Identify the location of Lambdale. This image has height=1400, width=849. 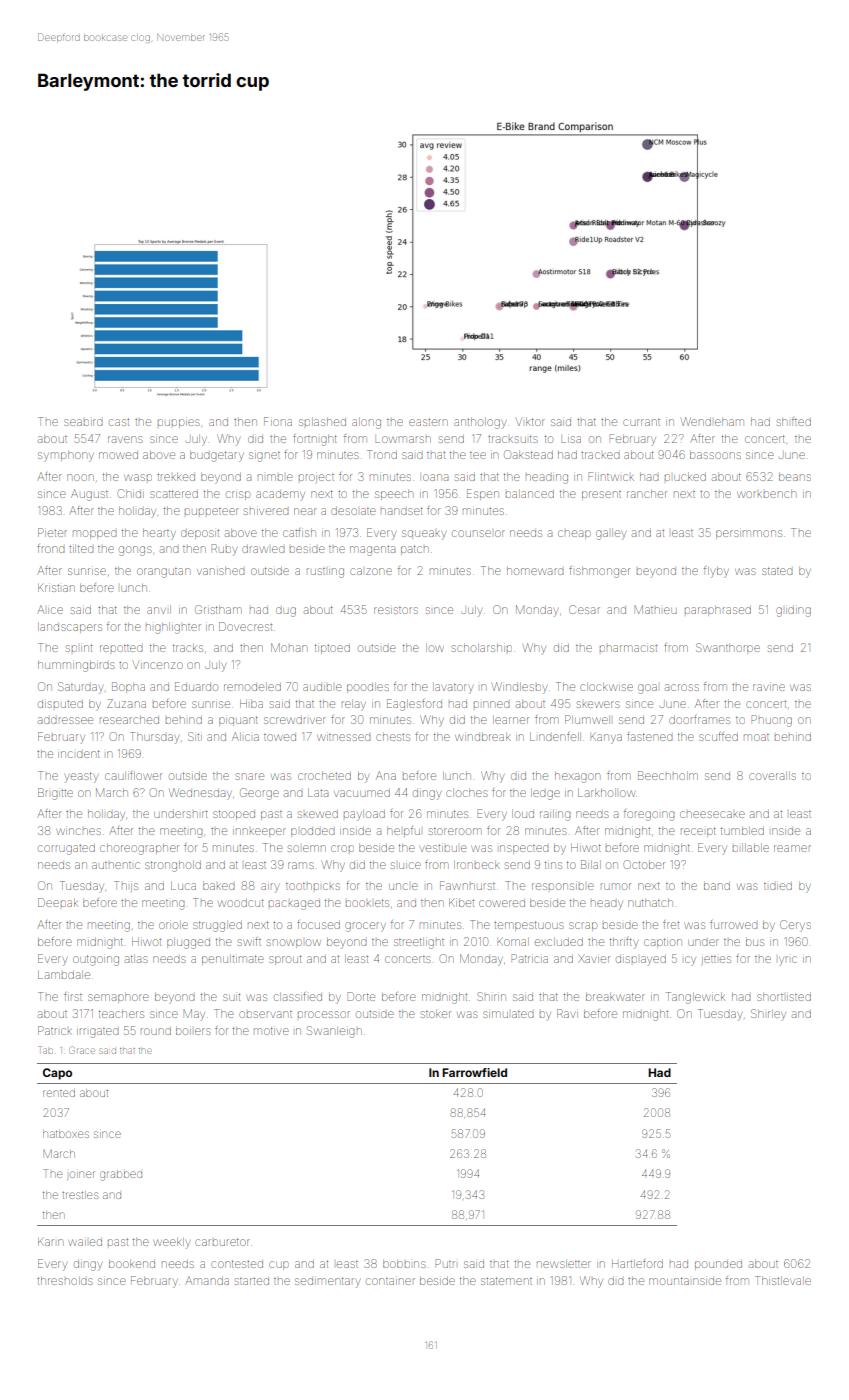
(64, 974).
